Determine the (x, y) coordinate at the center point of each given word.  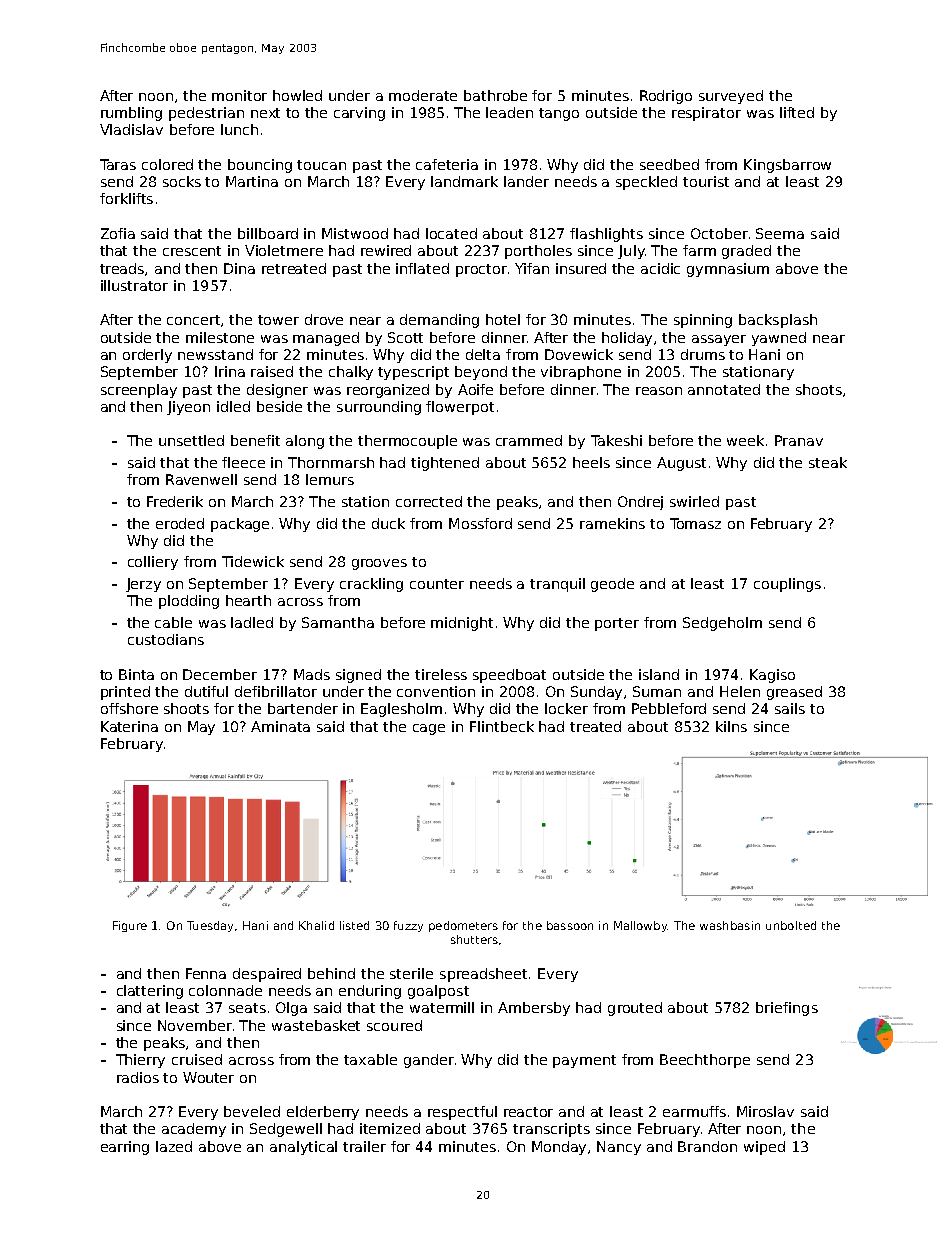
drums (703, 354)
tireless (441, 674)
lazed (174, 1146)
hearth (248, 600)
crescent (192, 251)
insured (581, 268)
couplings (787, 585)
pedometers (463, 926)
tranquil (557, 585)
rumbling (131, 114)
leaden (509, 112)
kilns (731, 726)
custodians (166, 639)
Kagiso (772, 676)
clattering (150, 992)
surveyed (731, 97)
